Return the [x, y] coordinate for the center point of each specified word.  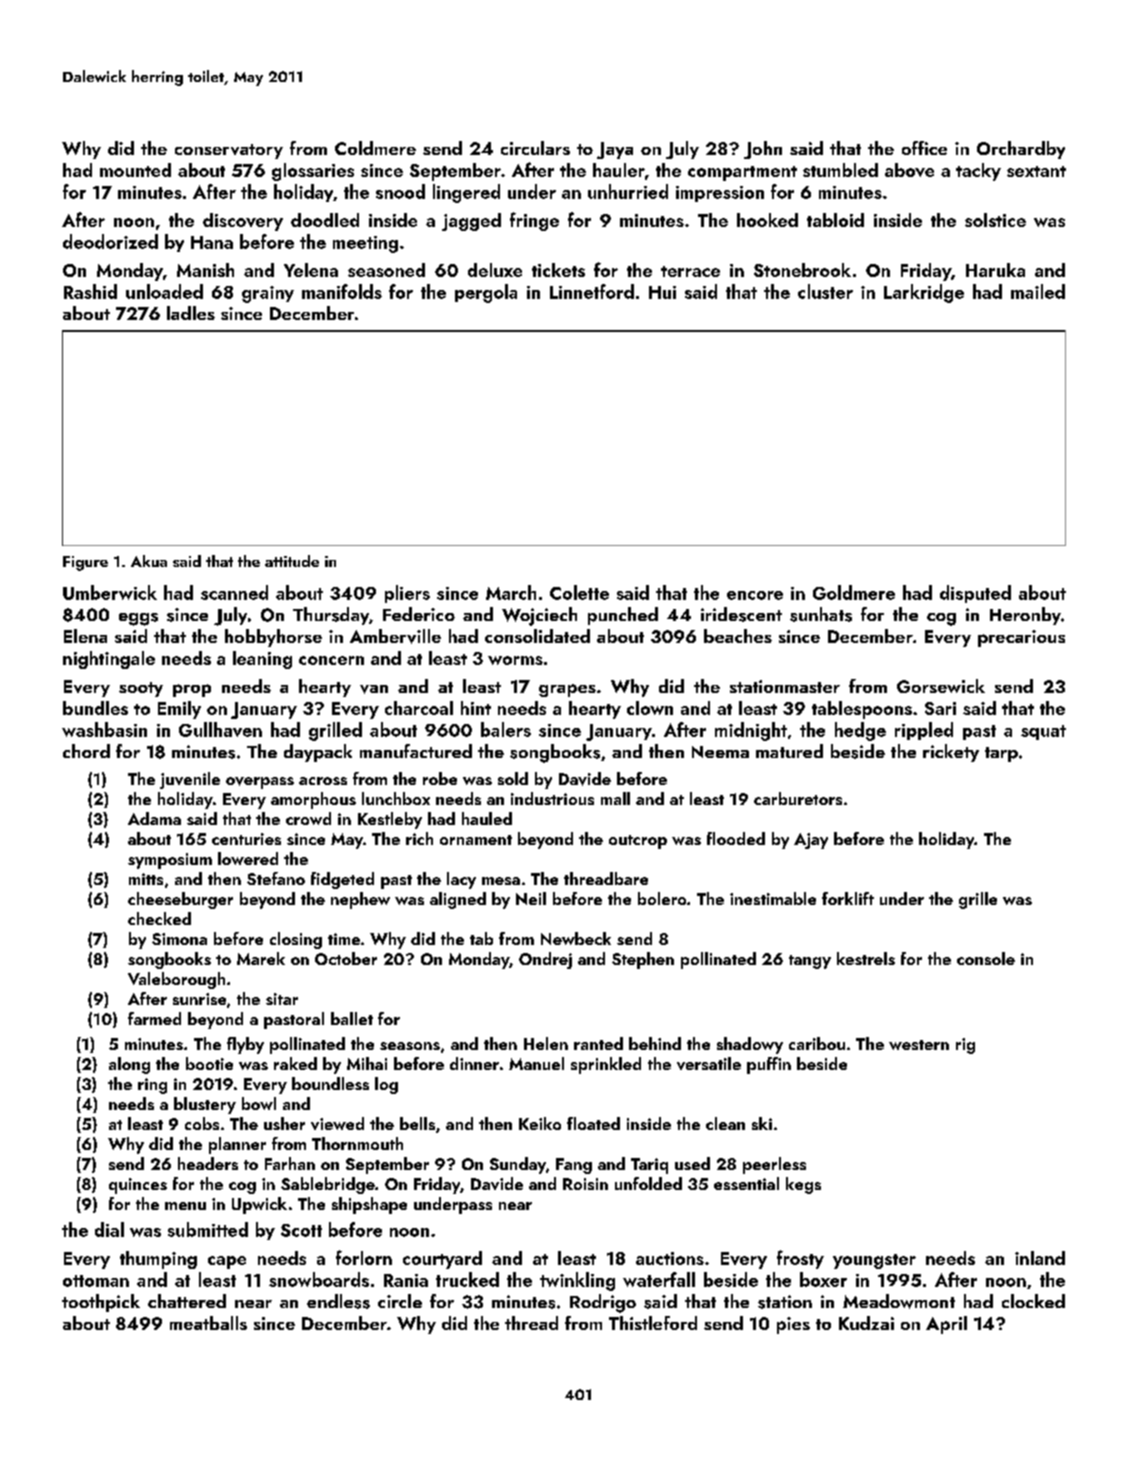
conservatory [229, 151]
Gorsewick [941, 686]
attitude [292, 561]
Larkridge [924, 293]
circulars [535, 148]
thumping [158, 1260]
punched [623, 616]
